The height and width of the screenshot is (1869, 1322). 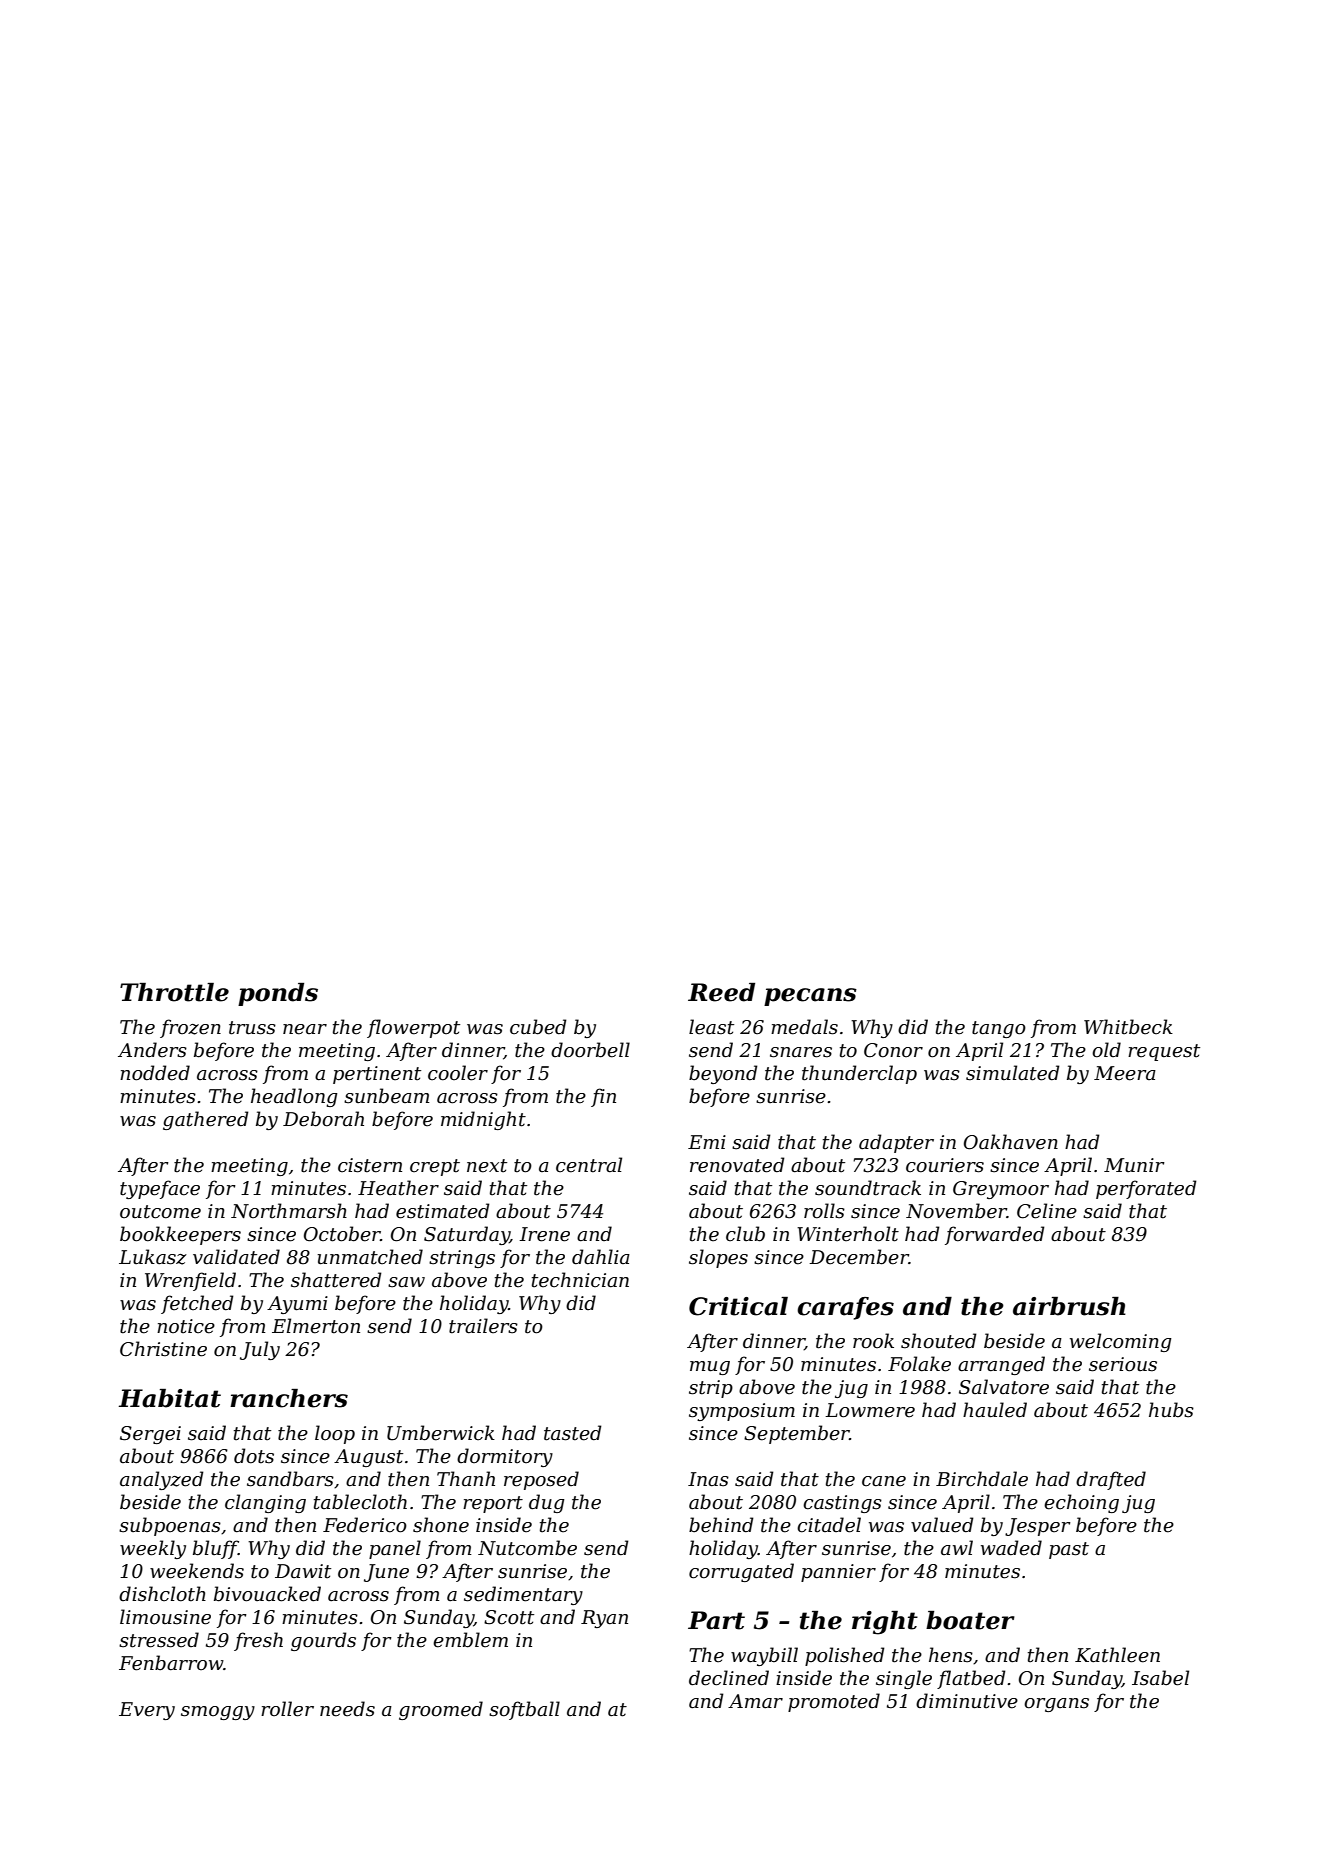 I want to click on tasted, so click(x=573, y=1433).
